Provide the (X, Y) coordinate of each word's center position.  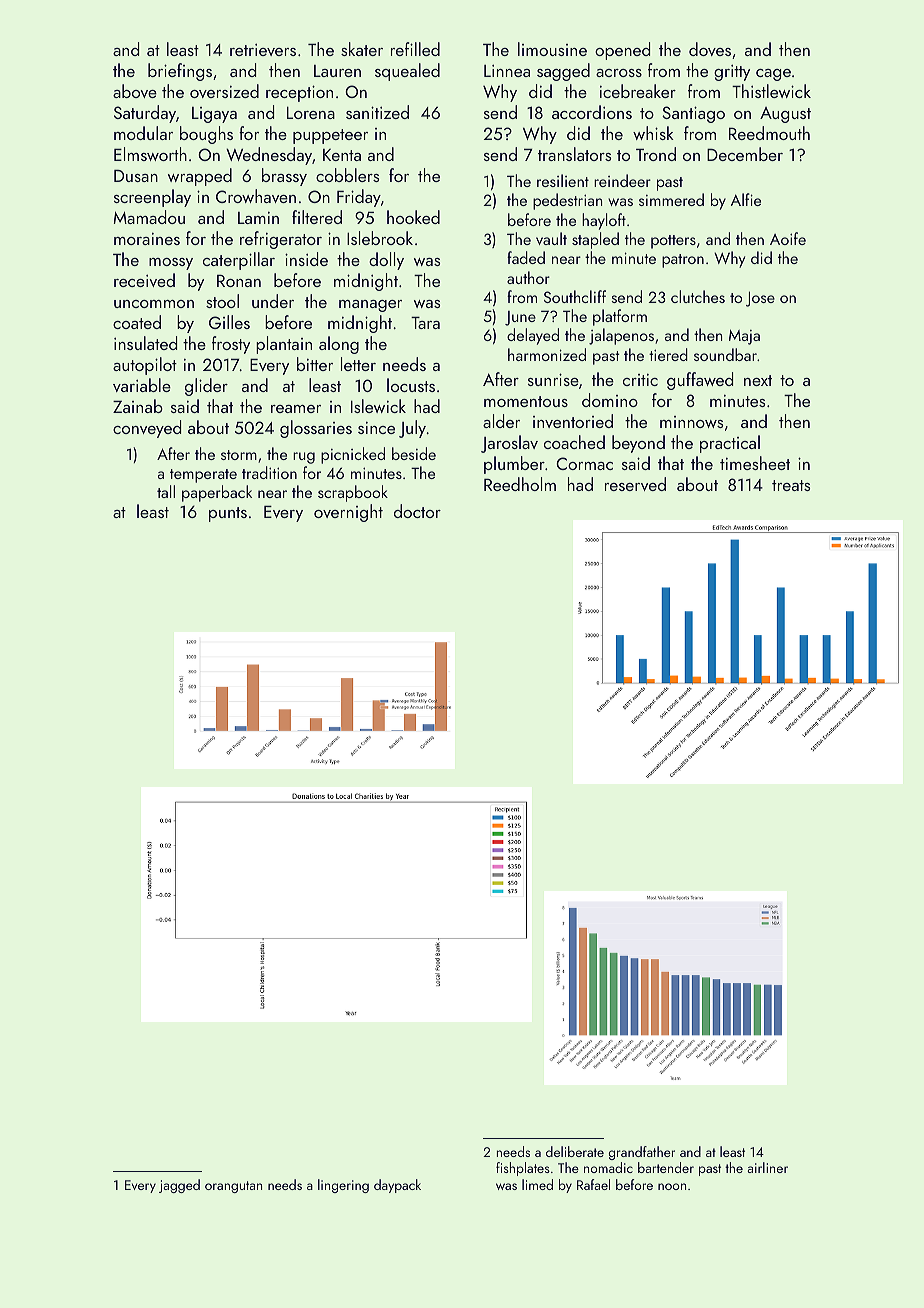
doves (710, 49)
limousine (552, 49)
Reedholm (520, 484)
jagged (179, 1186)
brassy (284, 177)
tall (166, 491)
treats (791, 485)
